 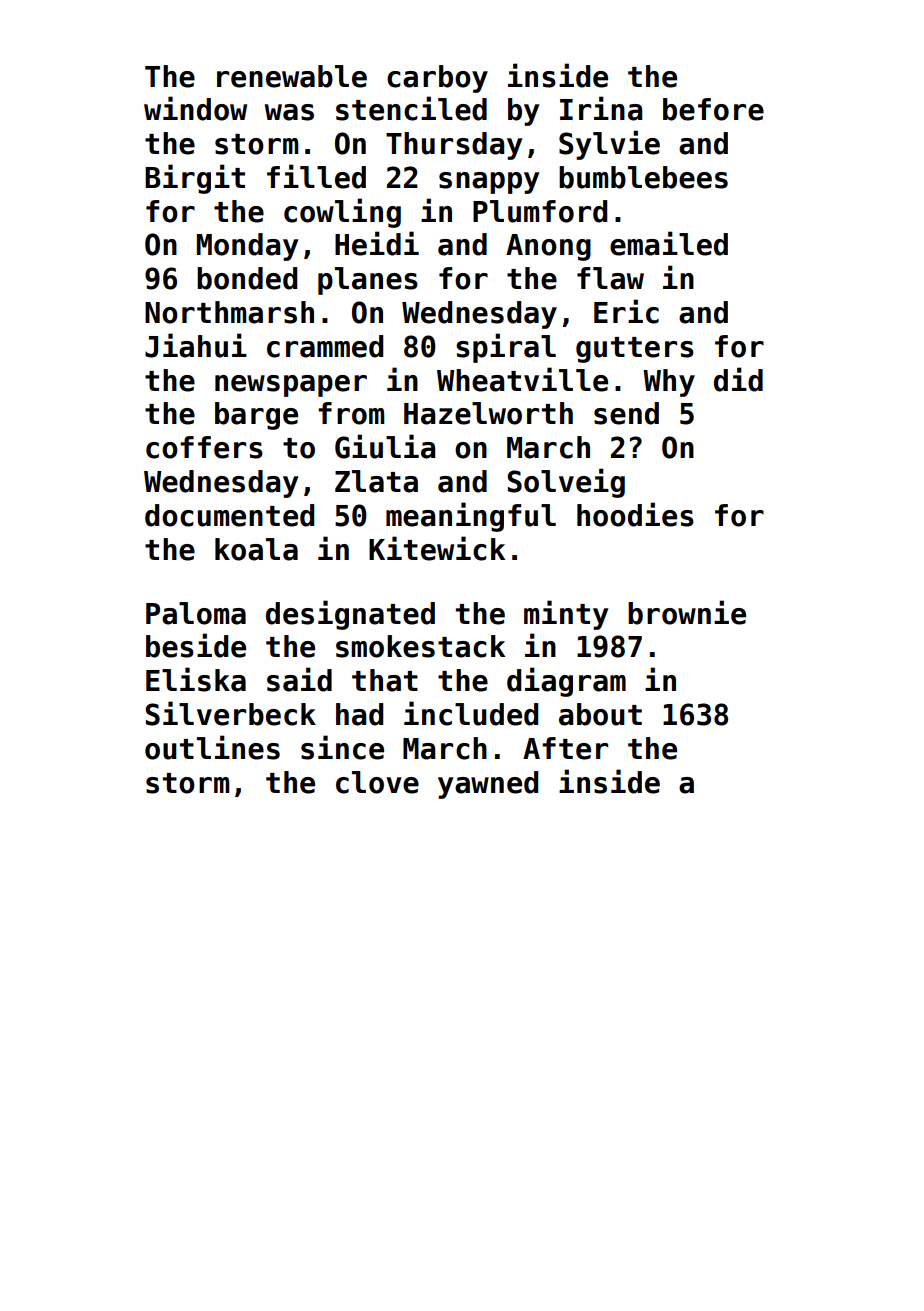 I want to click on did, so click(x=738, y=379).
